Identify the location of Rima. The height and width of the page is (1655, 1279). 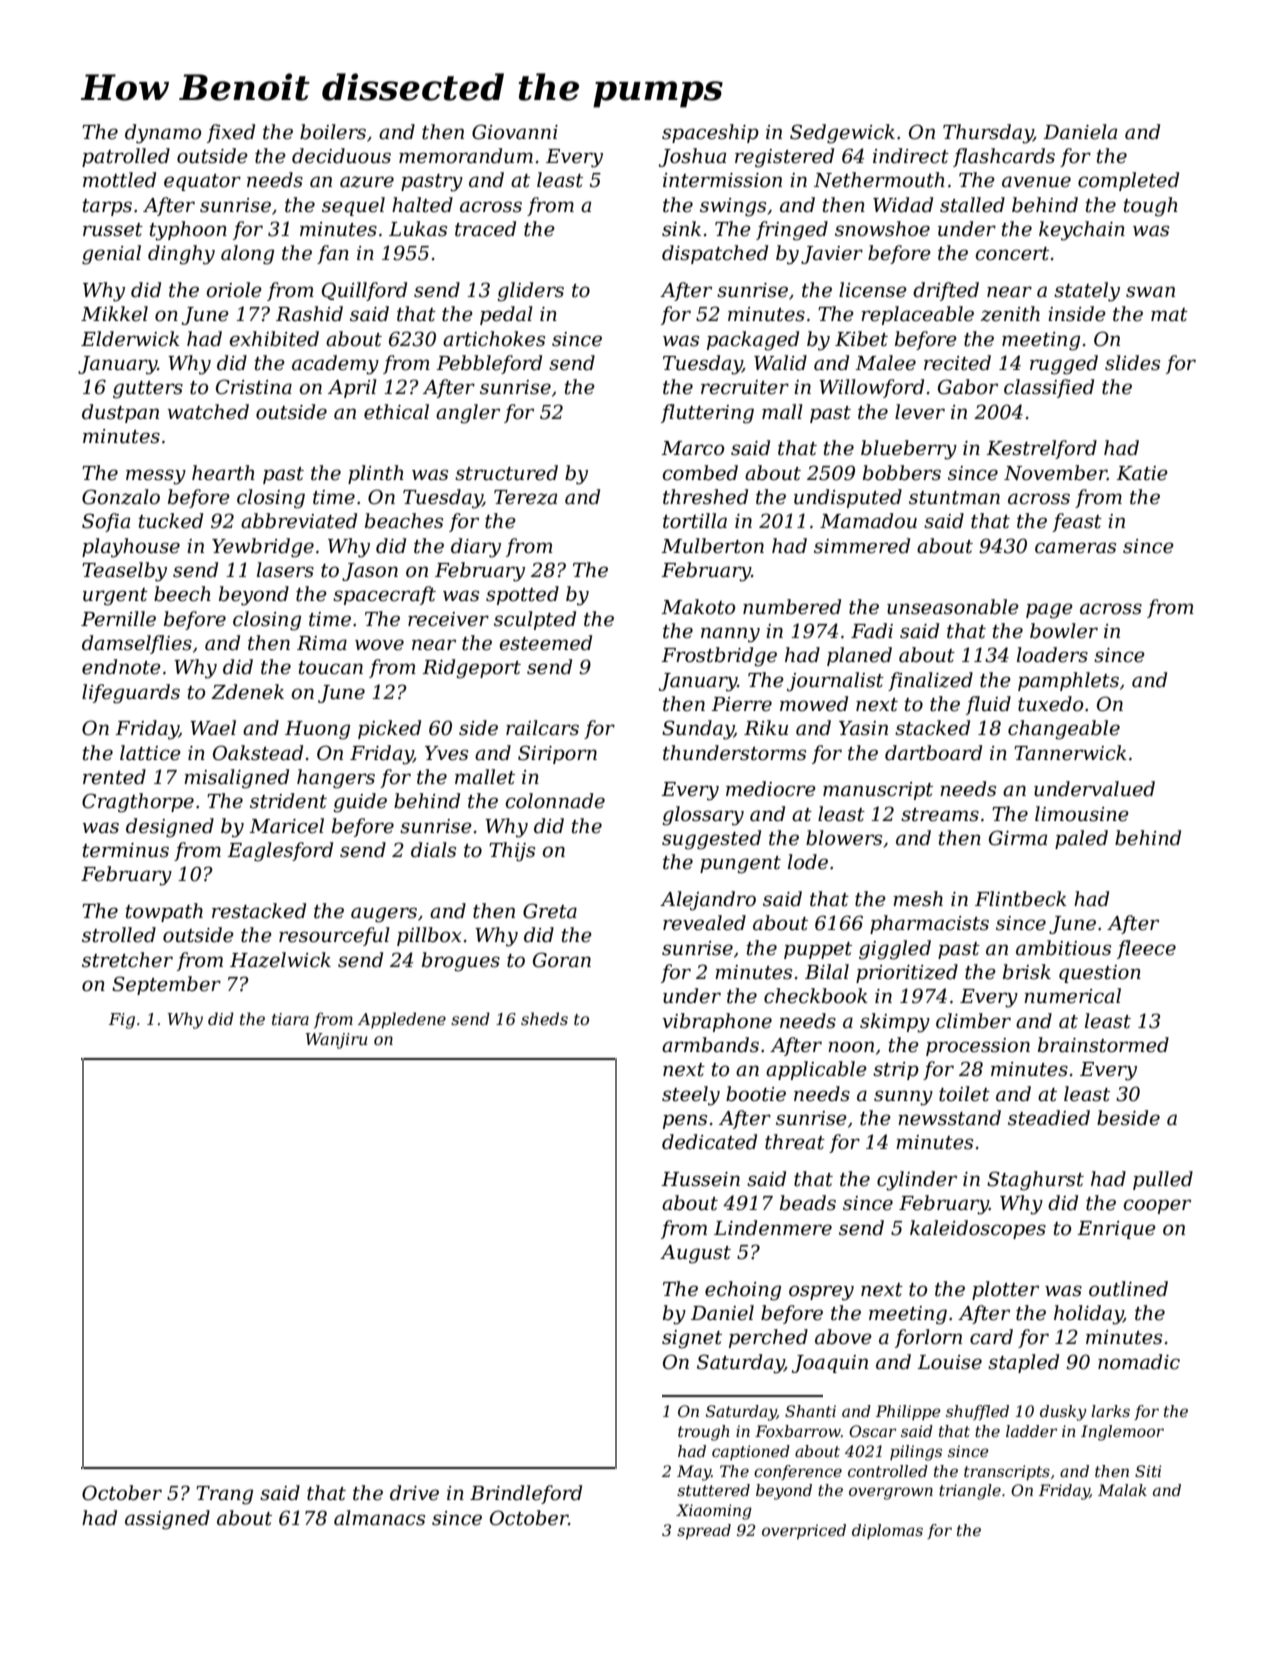
(322, 643).
